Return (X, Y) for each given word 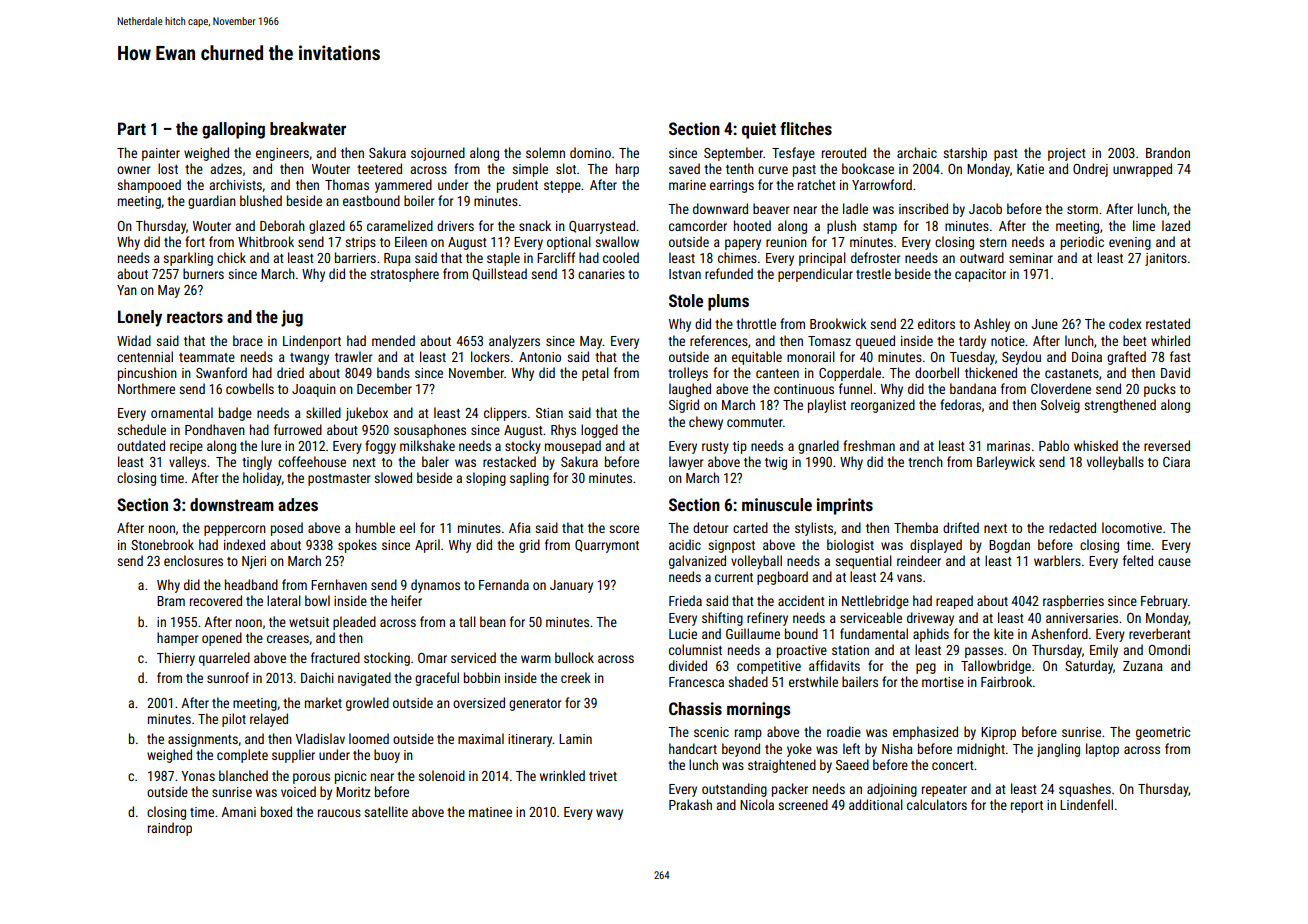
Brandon (1168, 152)
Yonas (198, 776)
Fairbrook (1006, 681)
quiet (759, 130)
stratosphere (404, 275)
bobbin (482, 677)
